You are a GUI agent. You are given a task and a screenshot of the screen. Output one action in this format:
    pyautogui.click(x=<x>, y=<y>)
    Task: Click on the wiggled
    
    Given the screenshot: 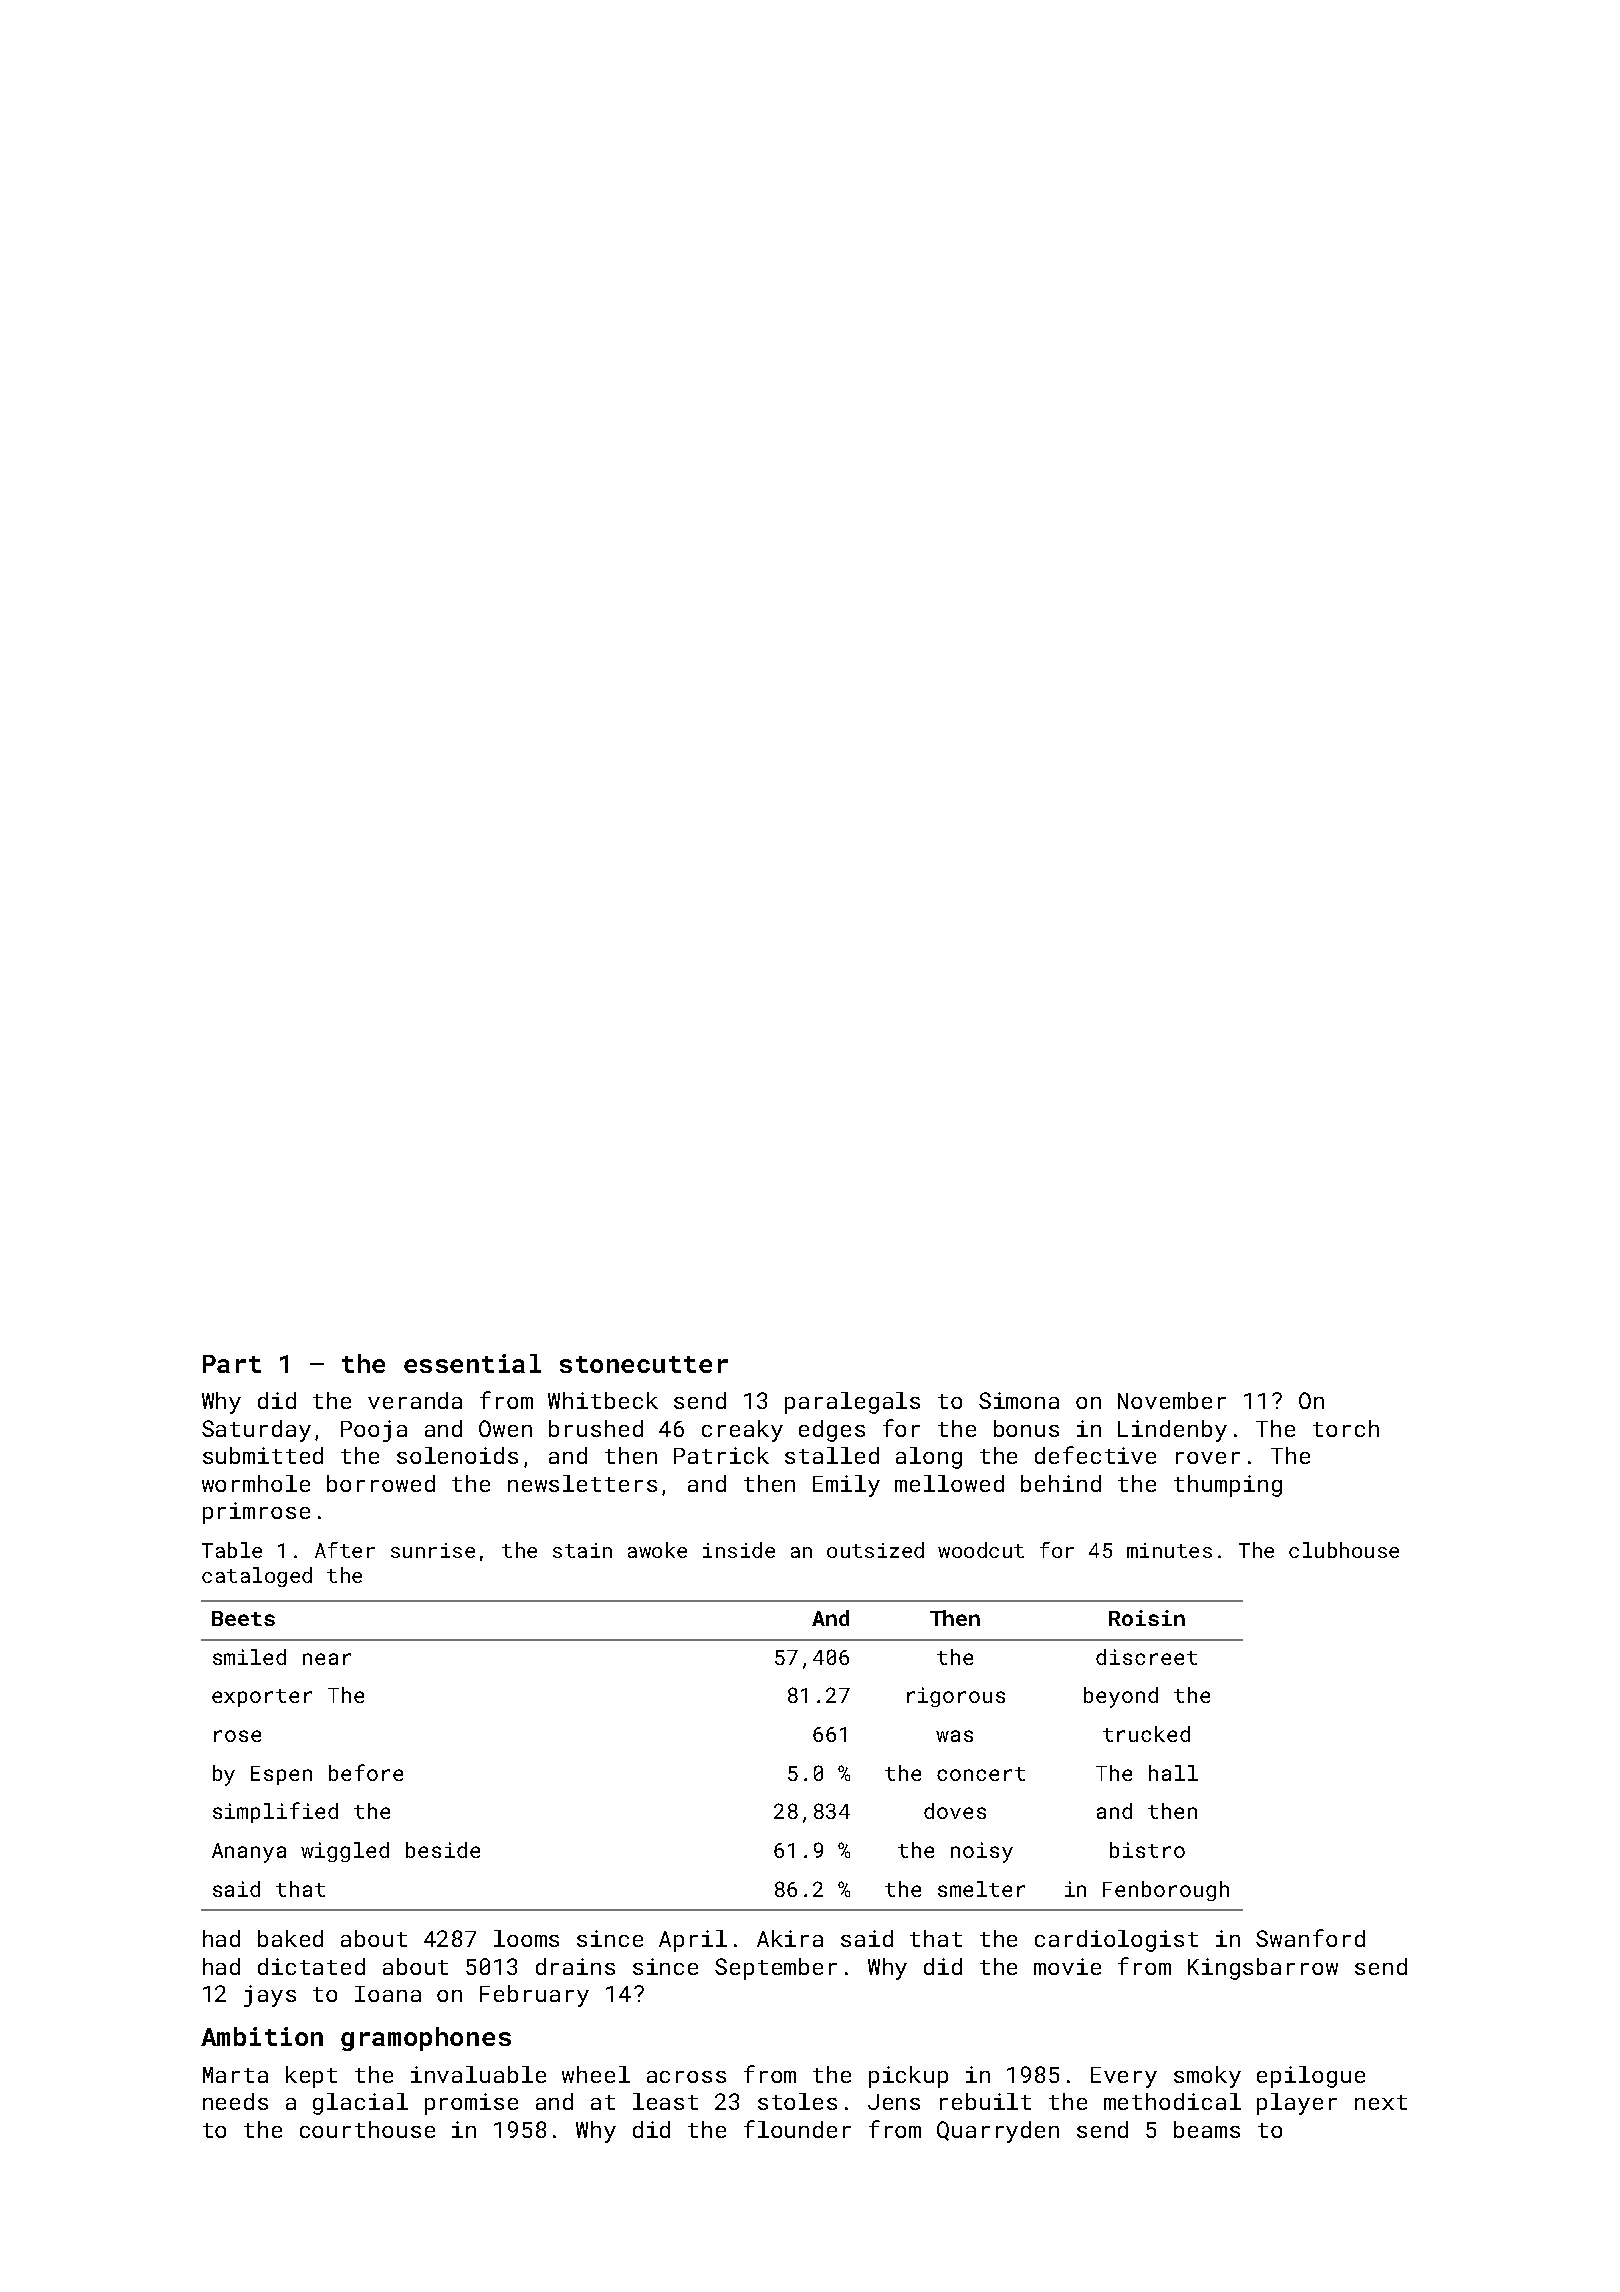 What is the action you would take?
    pyautogui.click(x=345, y=1852)
